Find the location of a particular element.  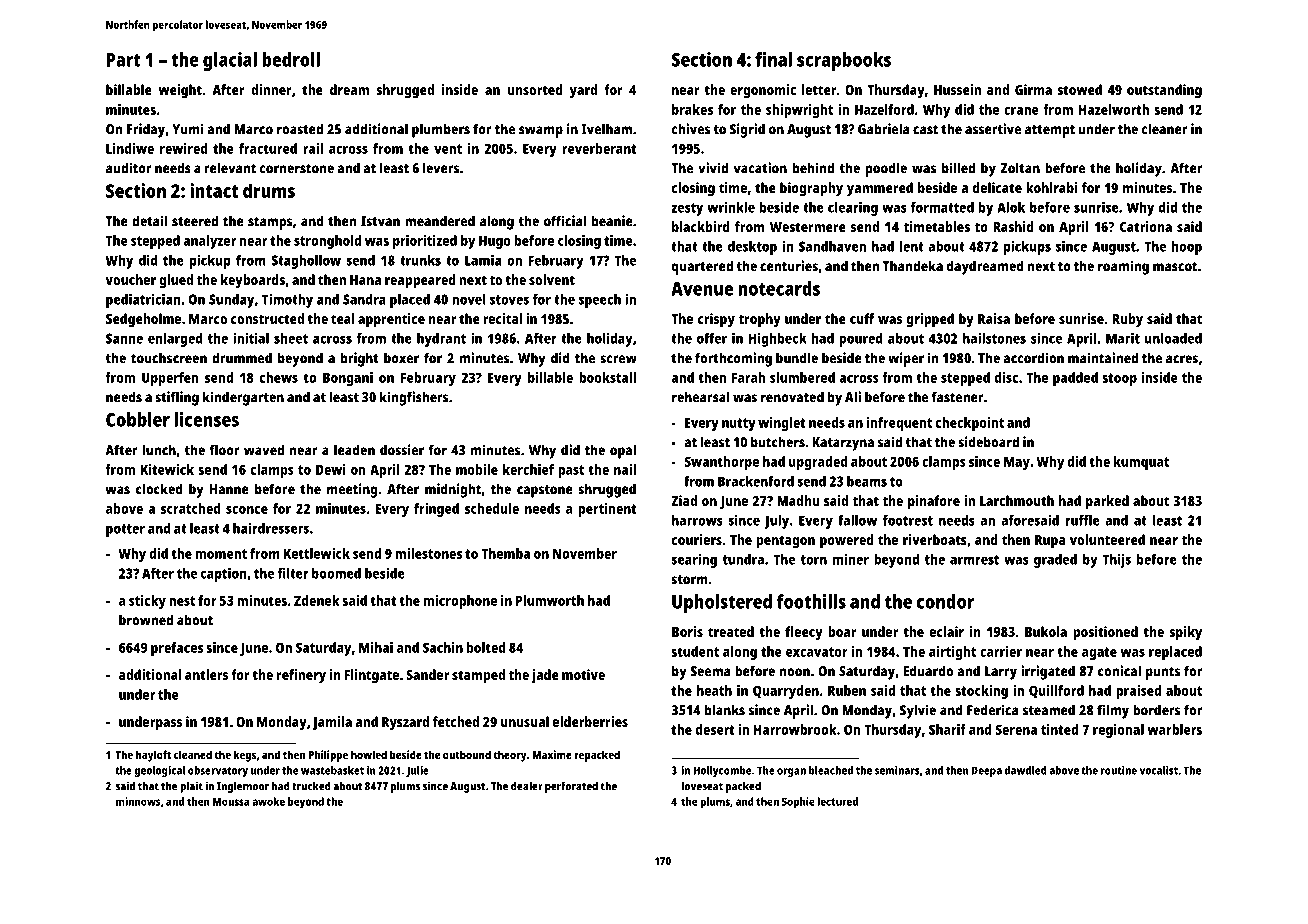

drummed is located at coordinates (242, 358).
